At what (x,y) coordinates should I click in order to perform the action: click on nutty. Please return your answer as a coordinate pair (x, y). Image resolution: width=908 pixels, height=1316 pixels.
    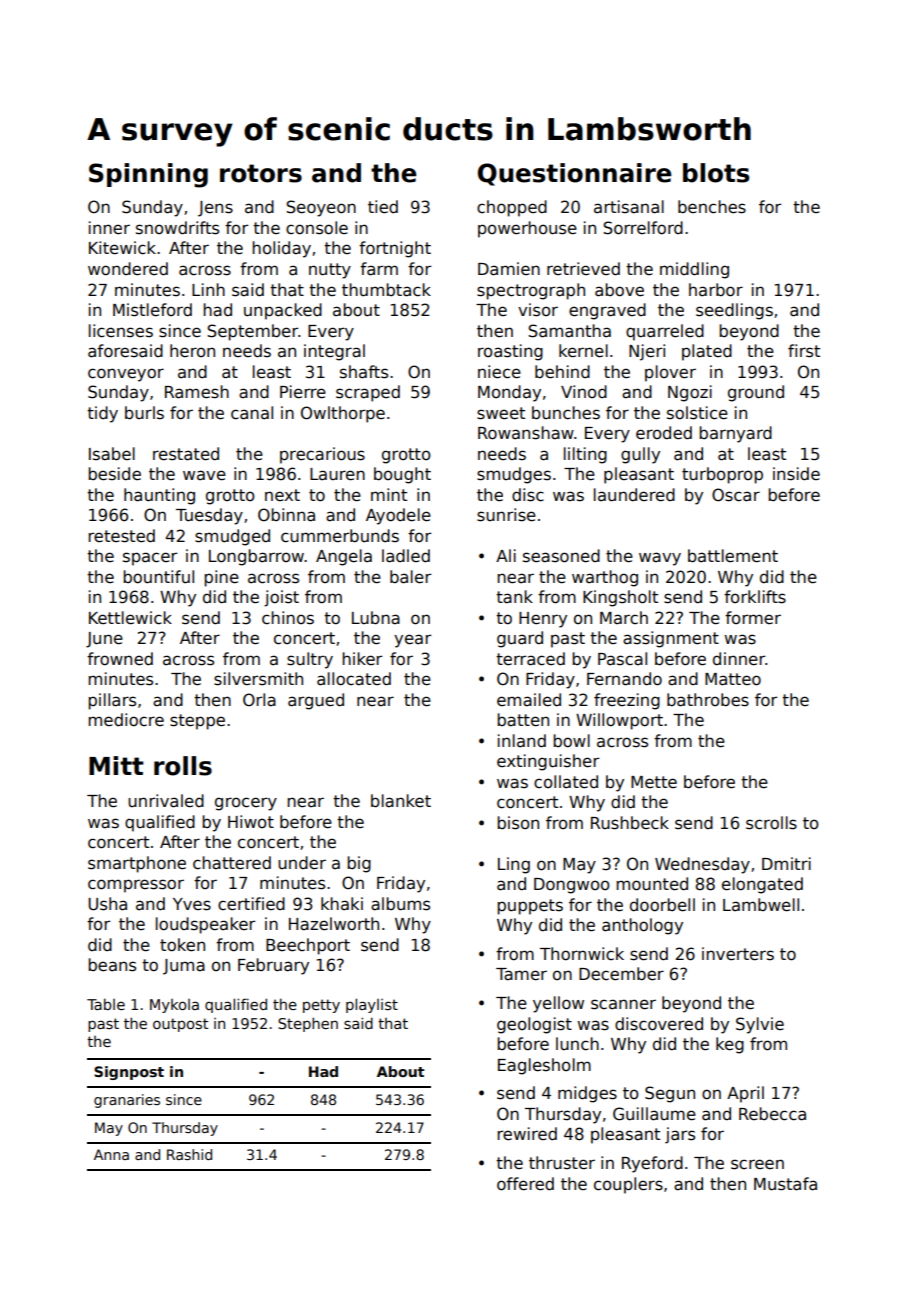
    Looking at the image, I should click on (330, 271).
